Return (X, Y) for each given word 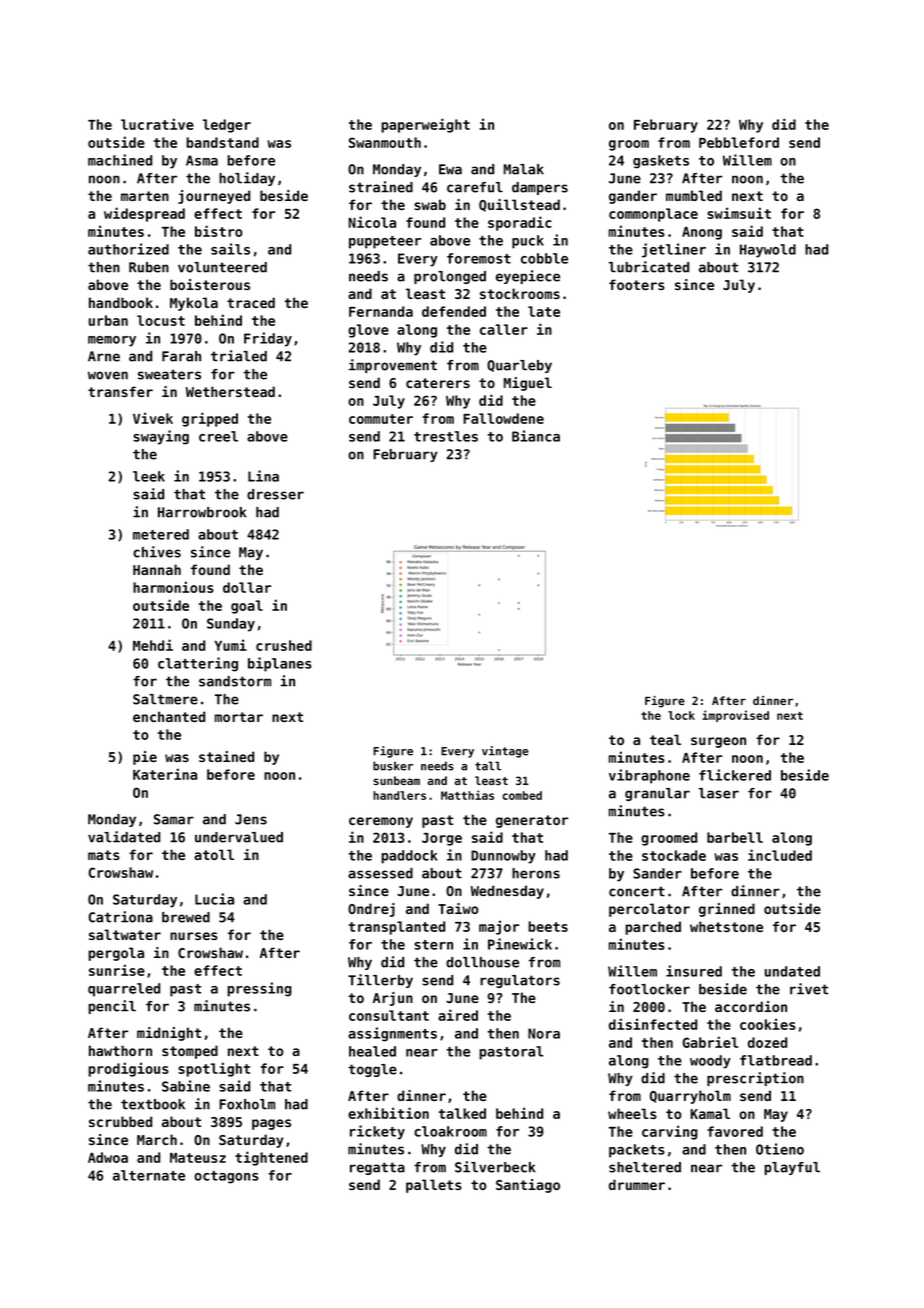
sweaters (169, 374)
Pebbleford (739, 142)
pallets (434, 1186)
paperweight (425, 125)
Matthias (467, 795)
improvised (735, 716)
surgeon (718, 742)
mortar (239, 717)
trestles (446, 436)
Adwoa (108, 1157)
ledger (227, 126)
